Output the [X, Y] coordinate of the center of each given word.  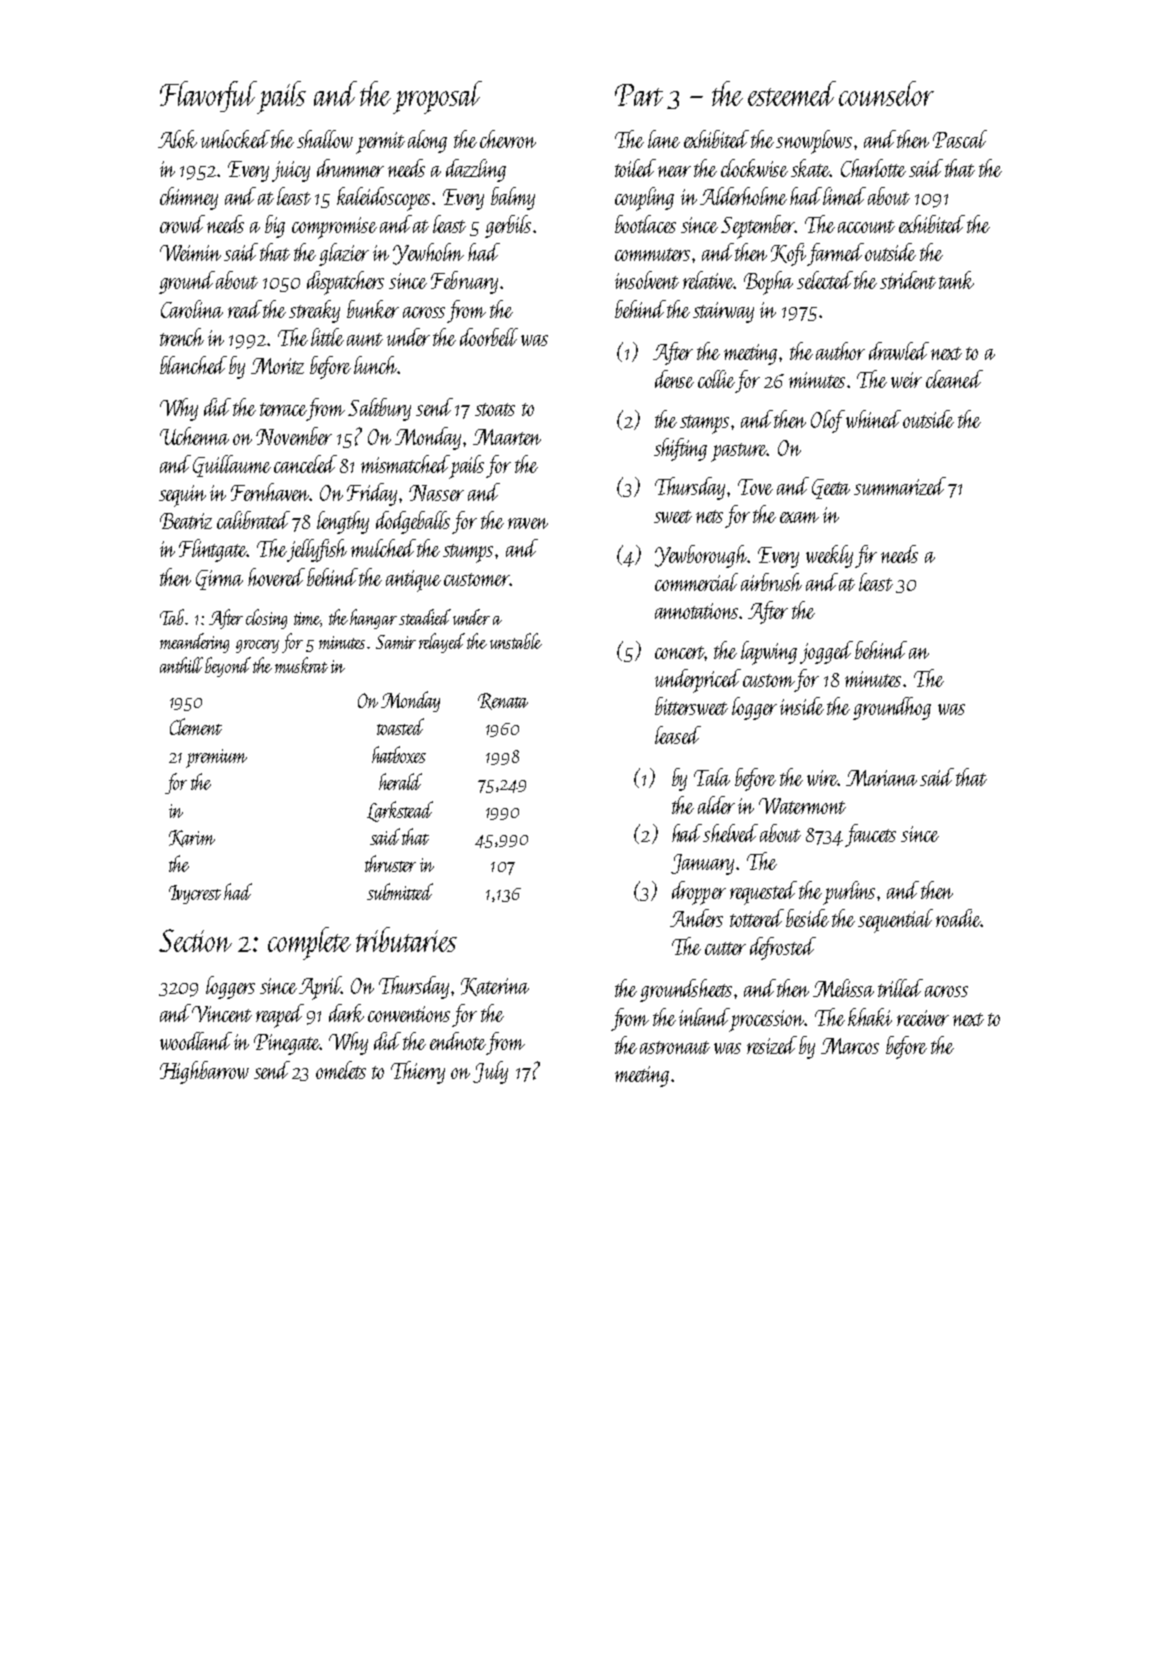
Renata [503, 701]
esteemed [792, 93]
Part [639, 95]
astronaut [675, 1047]
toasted [400, 726]
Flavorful [209, 97]
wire [822, 778]
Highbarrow [204, 1072]
